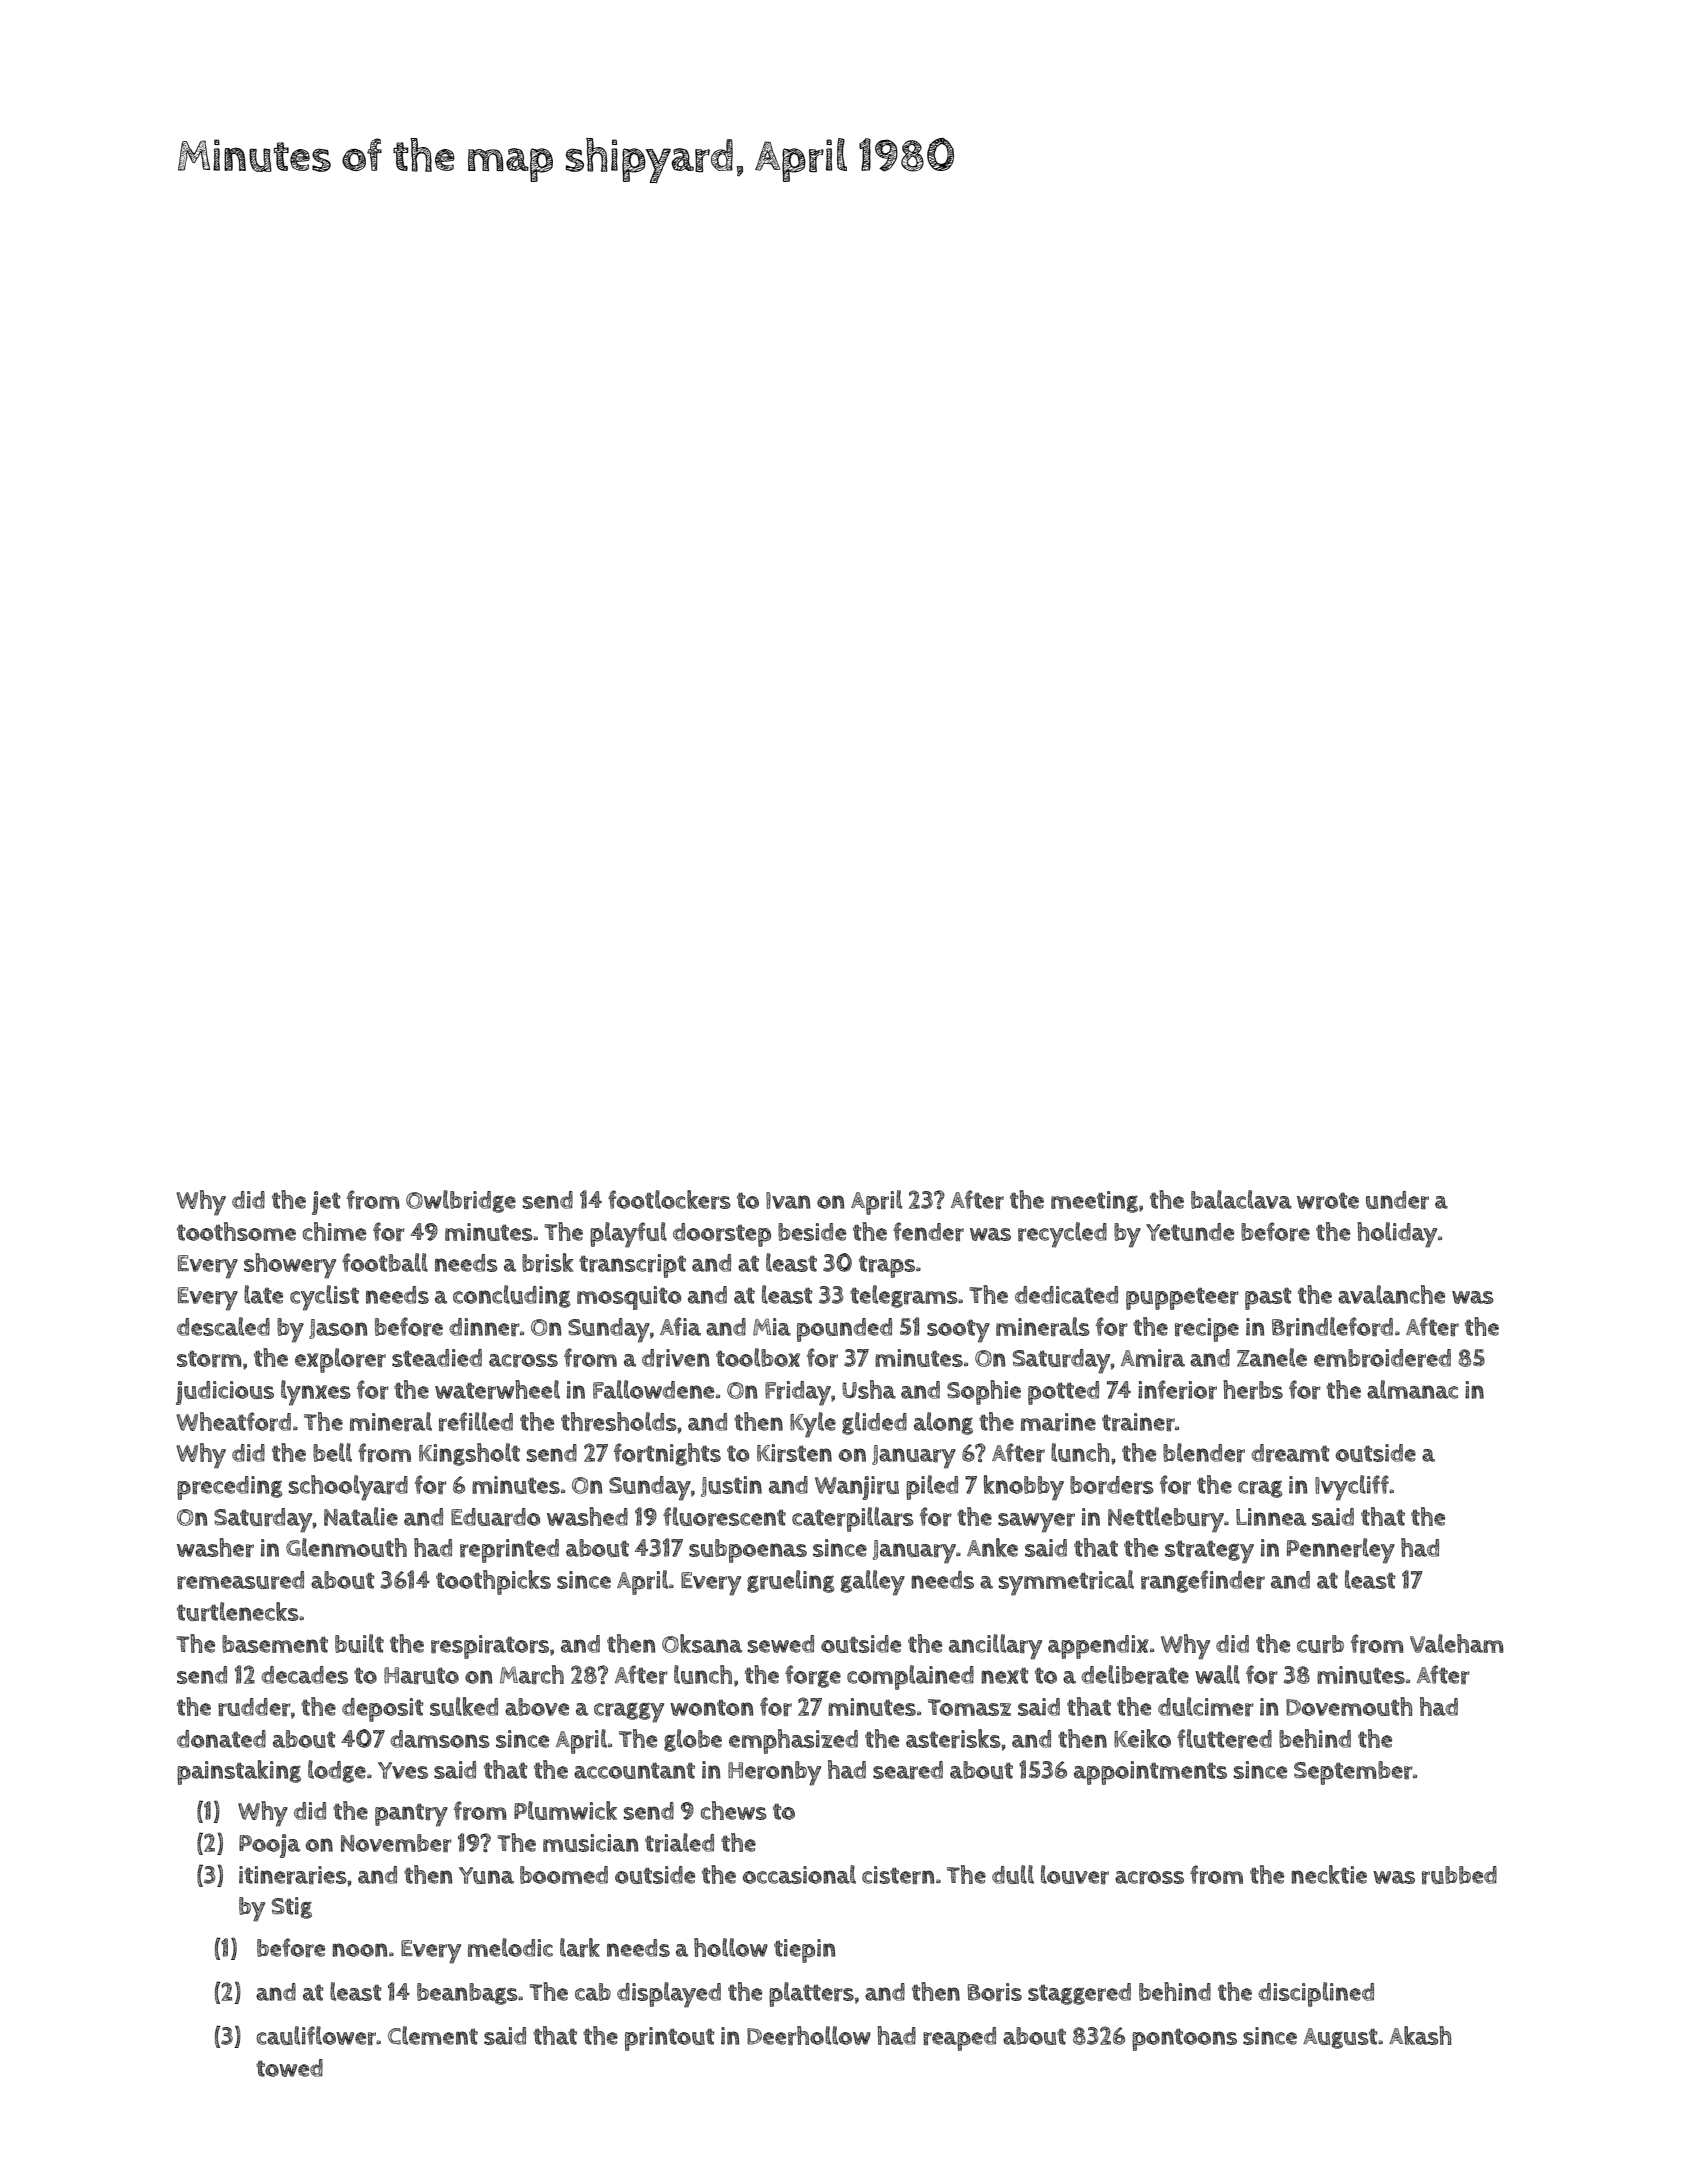 This screenshot has height=2178, width=1683. I want to click on almanac, so click(1412, 1389).
